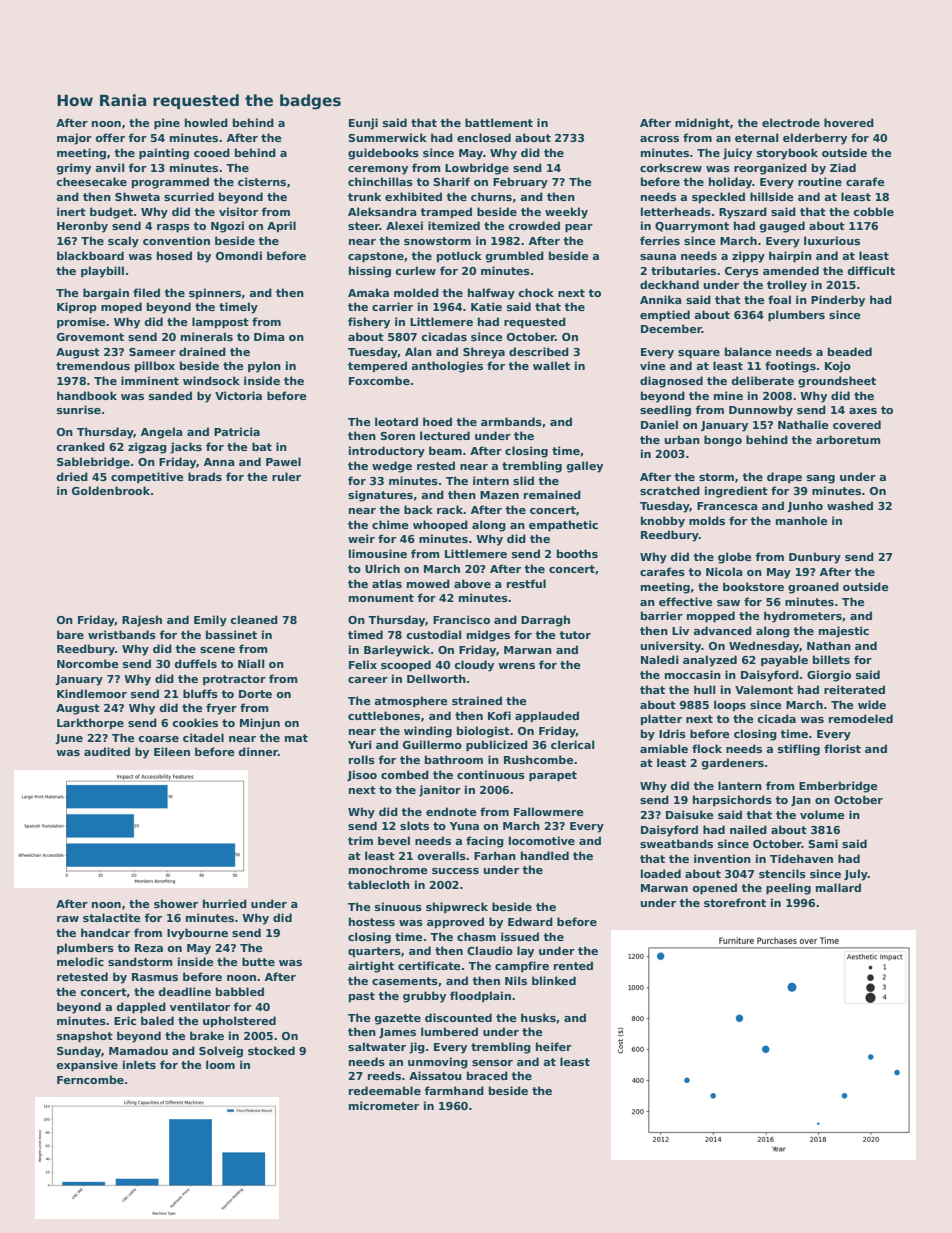  What do you see at coordinates (693, 674) in the page?
I see `moccasin` at bounding box center [693, 674].
